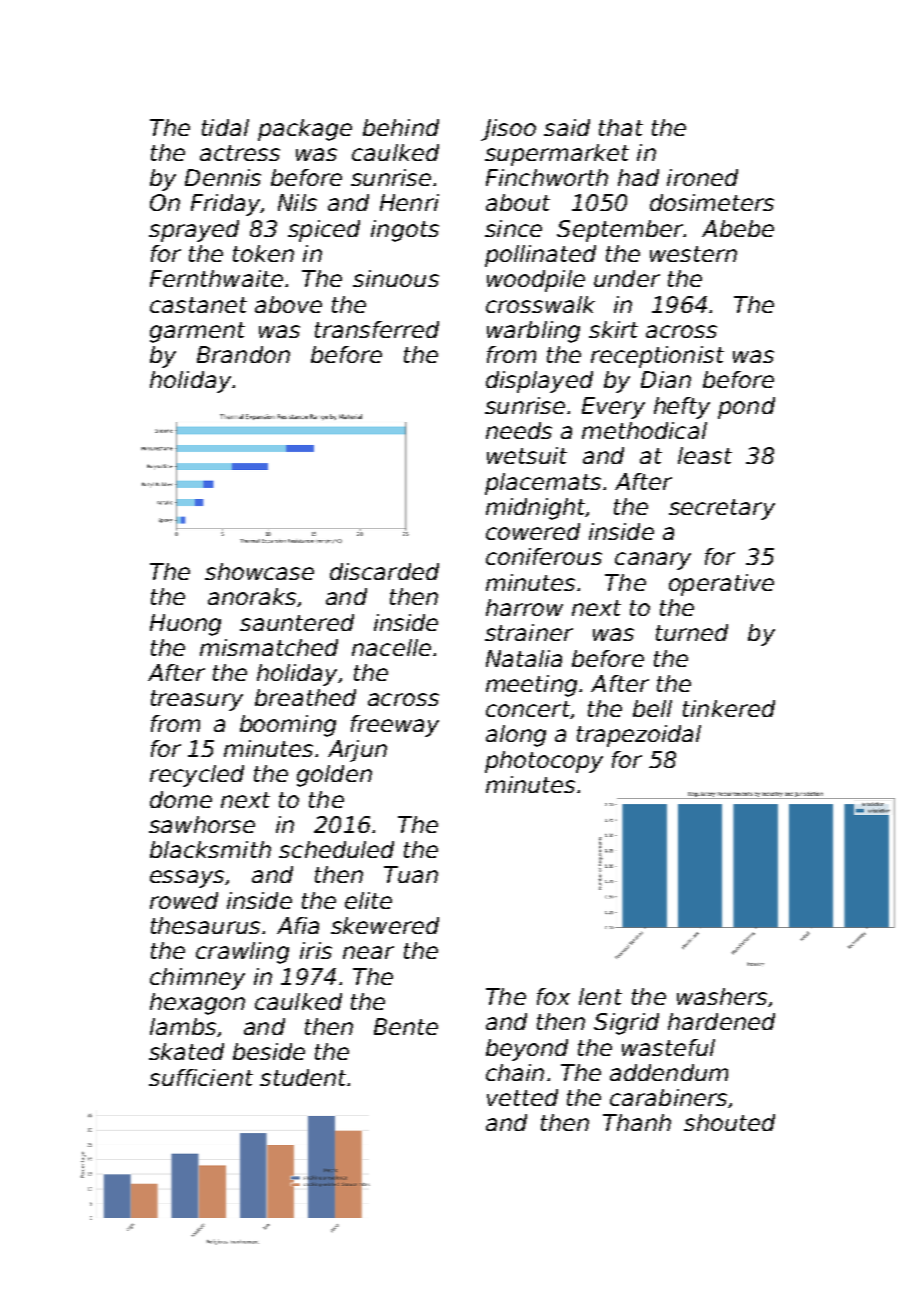 This document has height=1311, width=924. I want to click on student, so click(303, 1077).
